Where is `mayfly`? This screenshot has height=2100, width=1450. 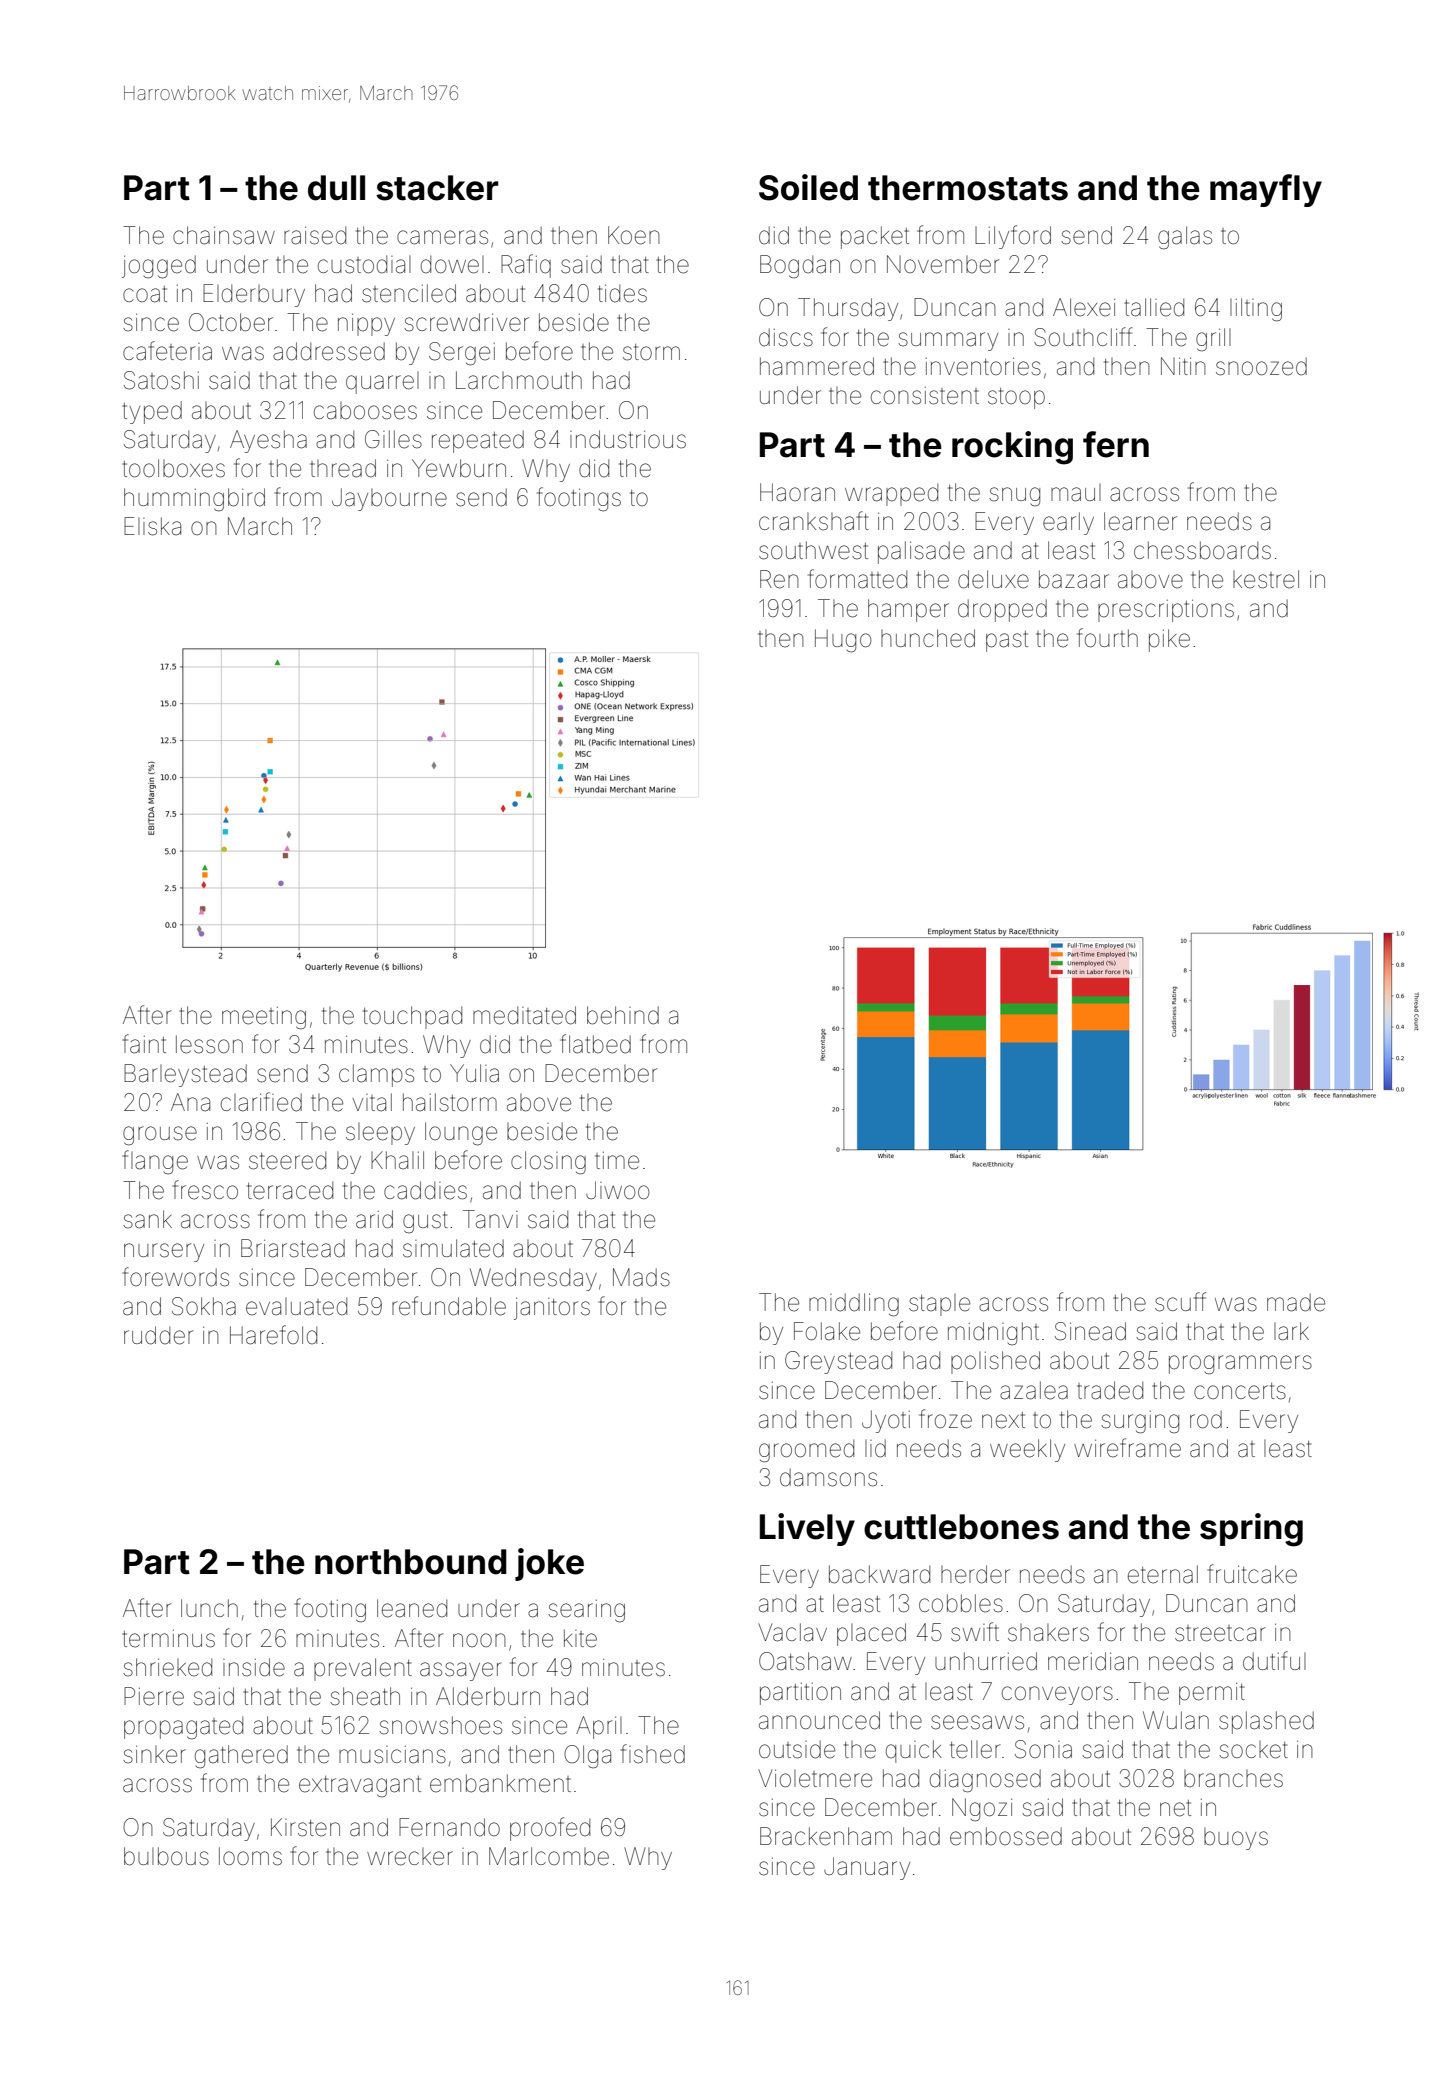
mayfly is located at coordinates (1266, 190).
